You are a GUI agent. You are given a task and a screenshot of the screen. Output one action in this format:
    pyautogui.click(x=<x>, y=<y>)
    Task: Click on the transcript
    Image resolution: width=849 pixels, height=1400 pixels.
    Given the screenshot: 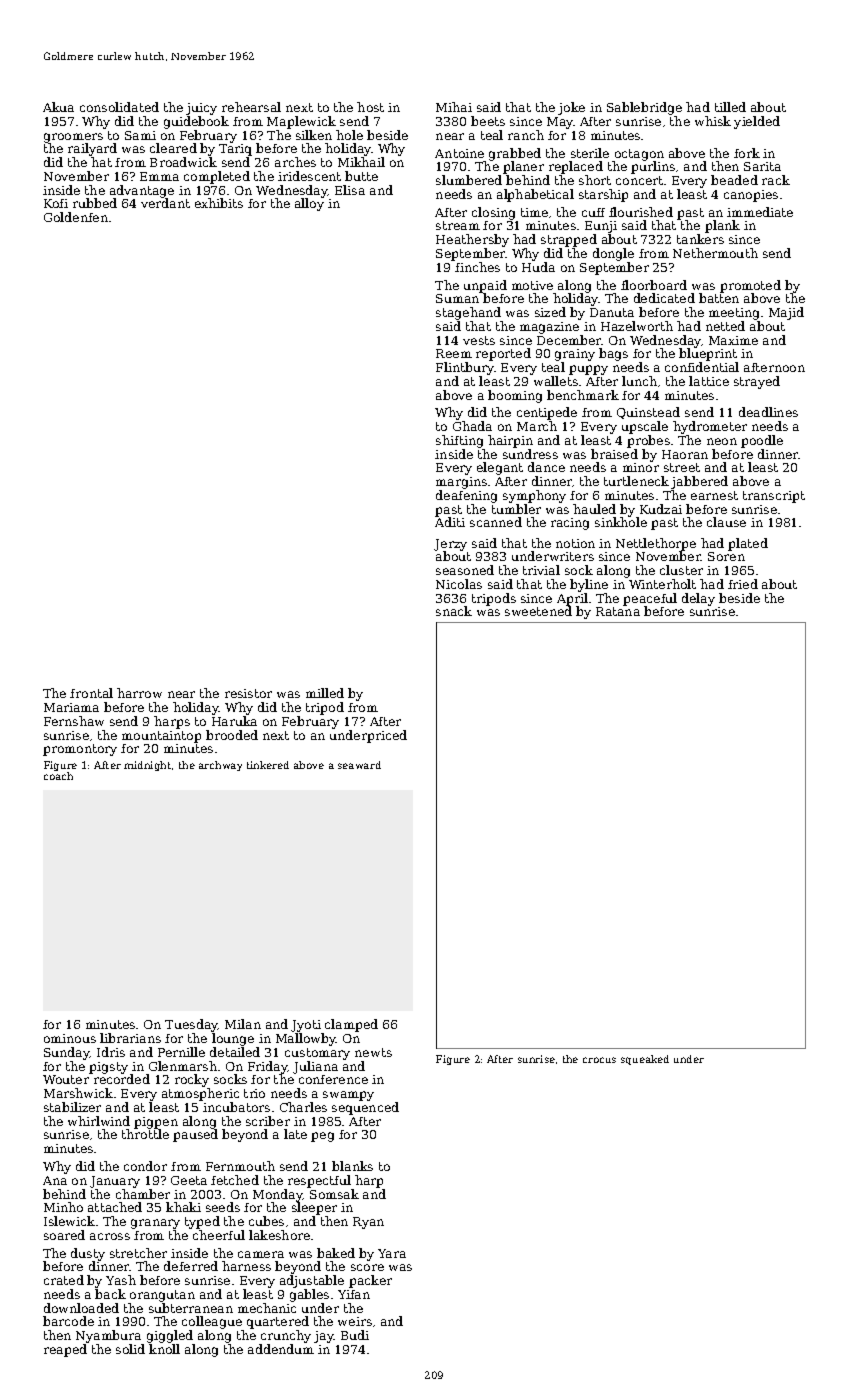 What is the action you would take?
    pyautogui.click(x=774, y=497)
